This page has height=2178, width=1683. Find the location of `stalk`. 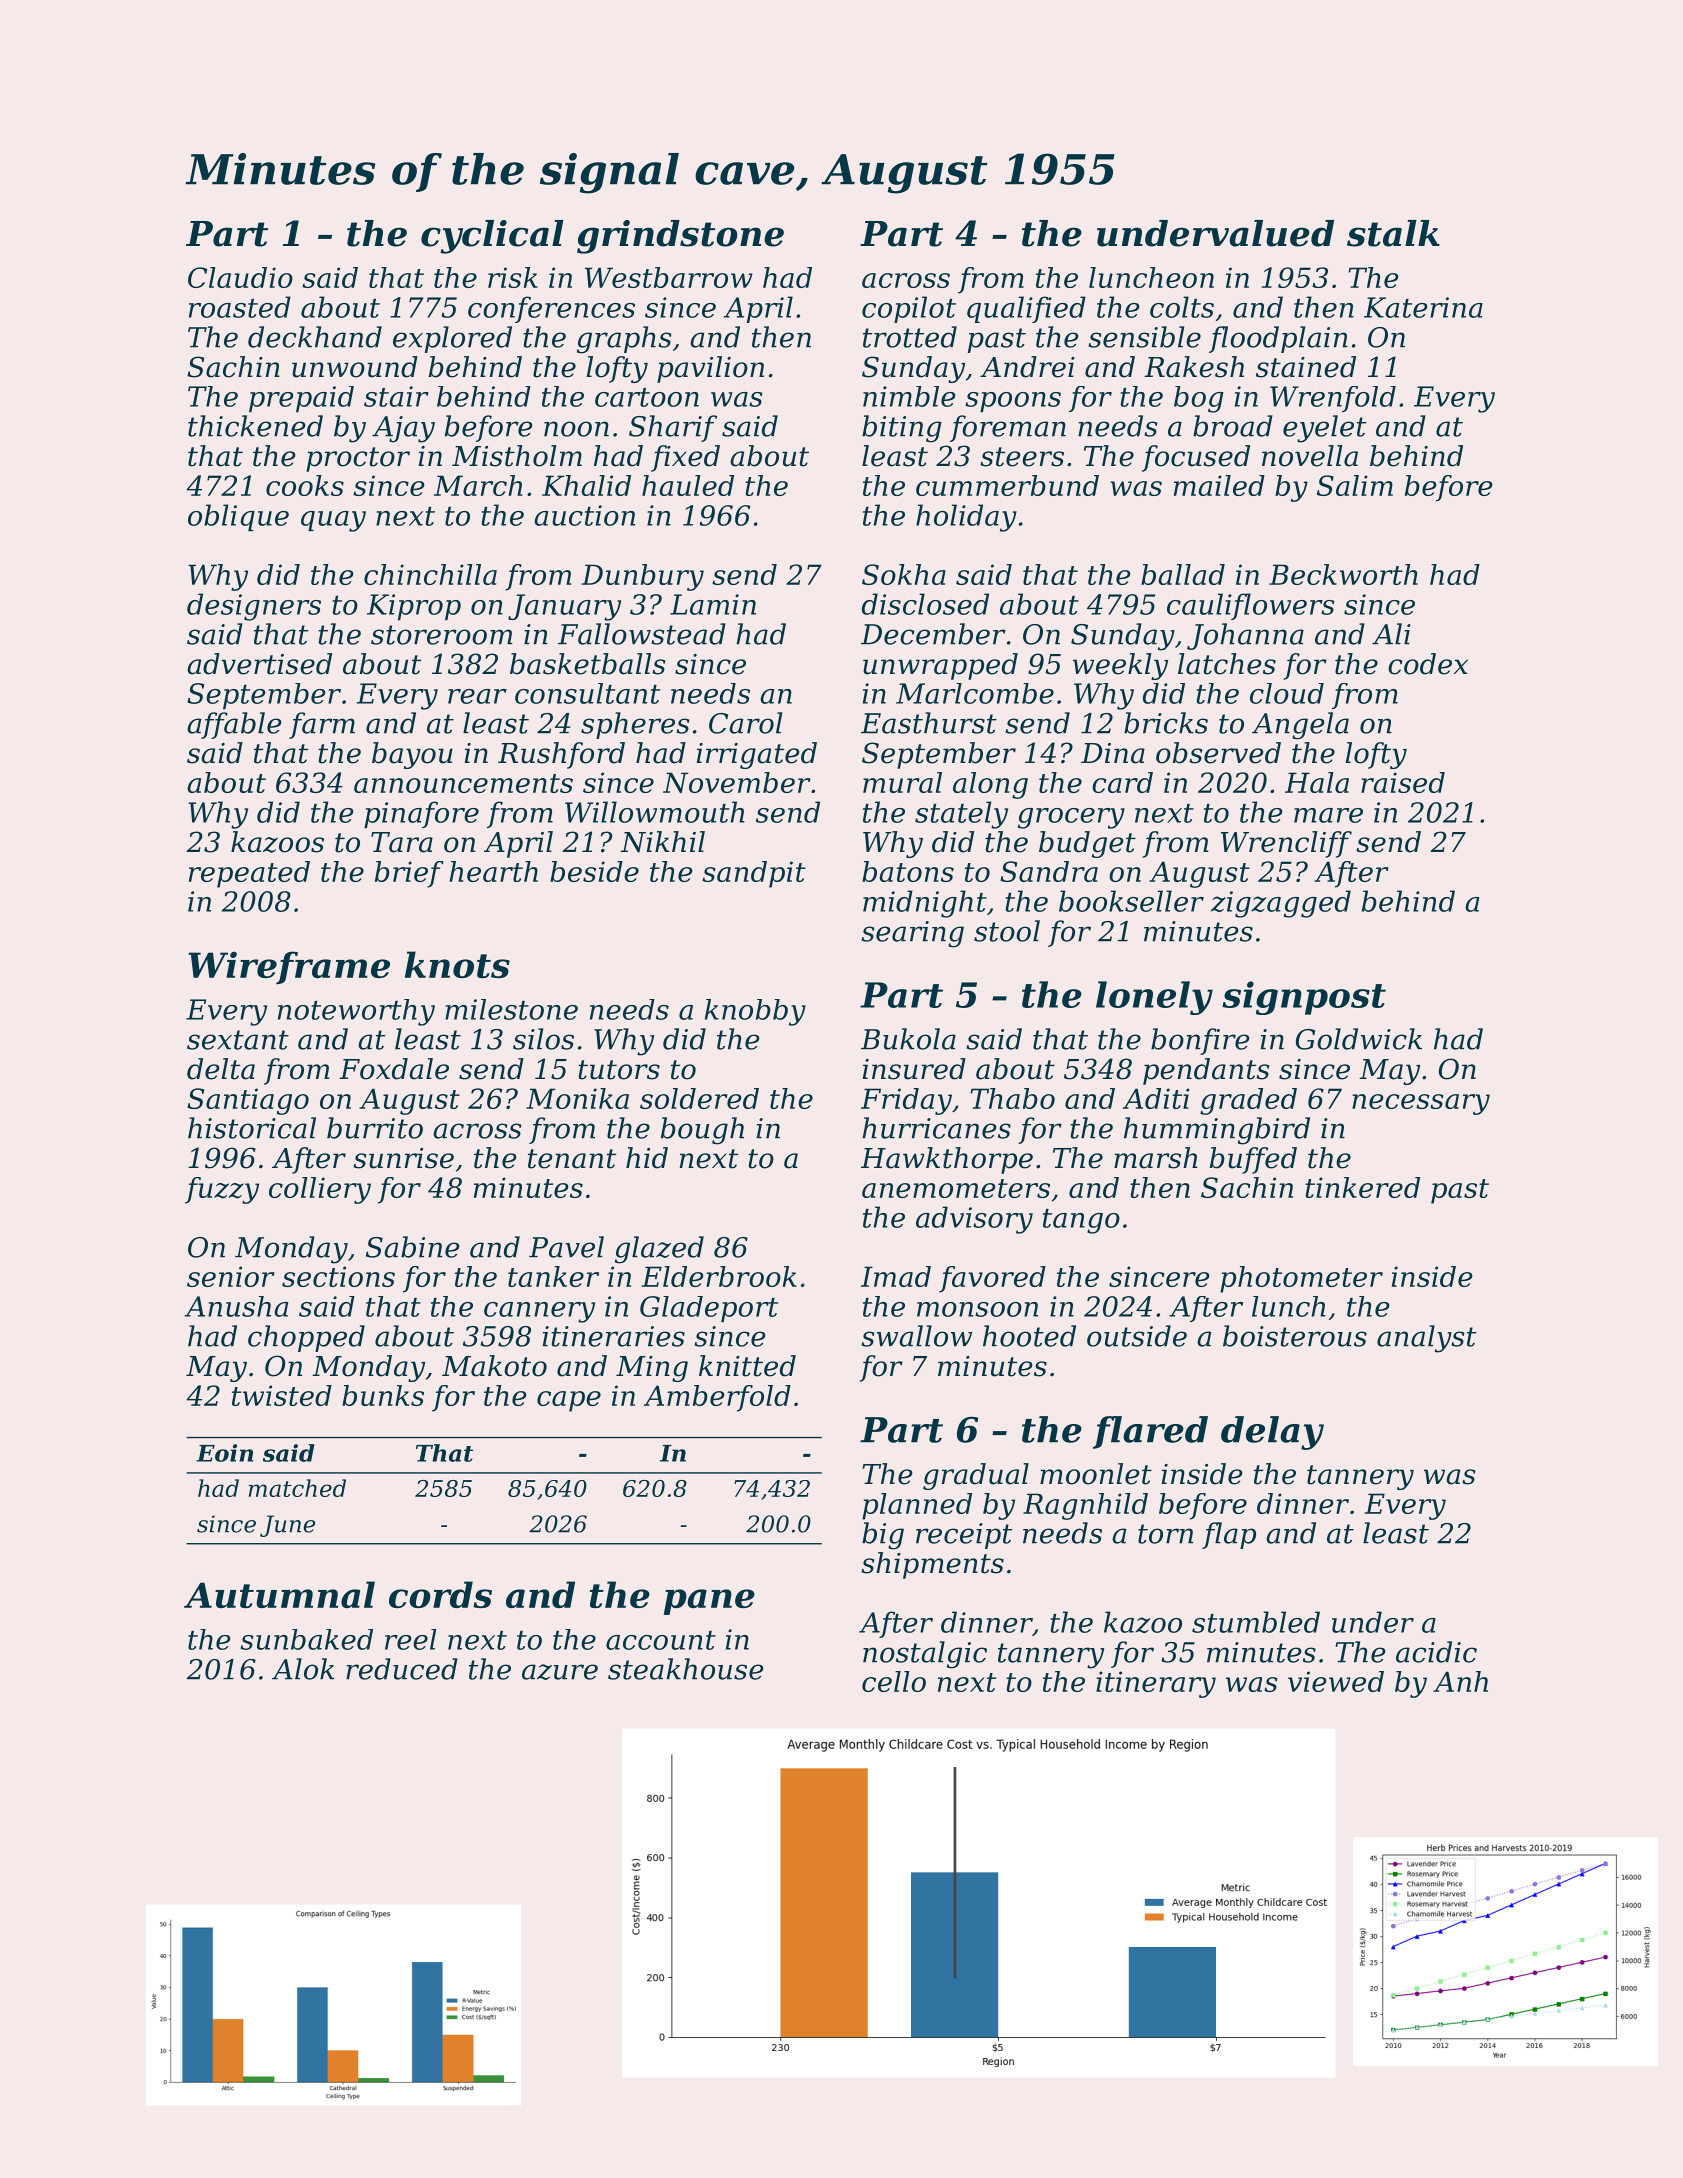

stalk is located at coordinates (1393, 233).
